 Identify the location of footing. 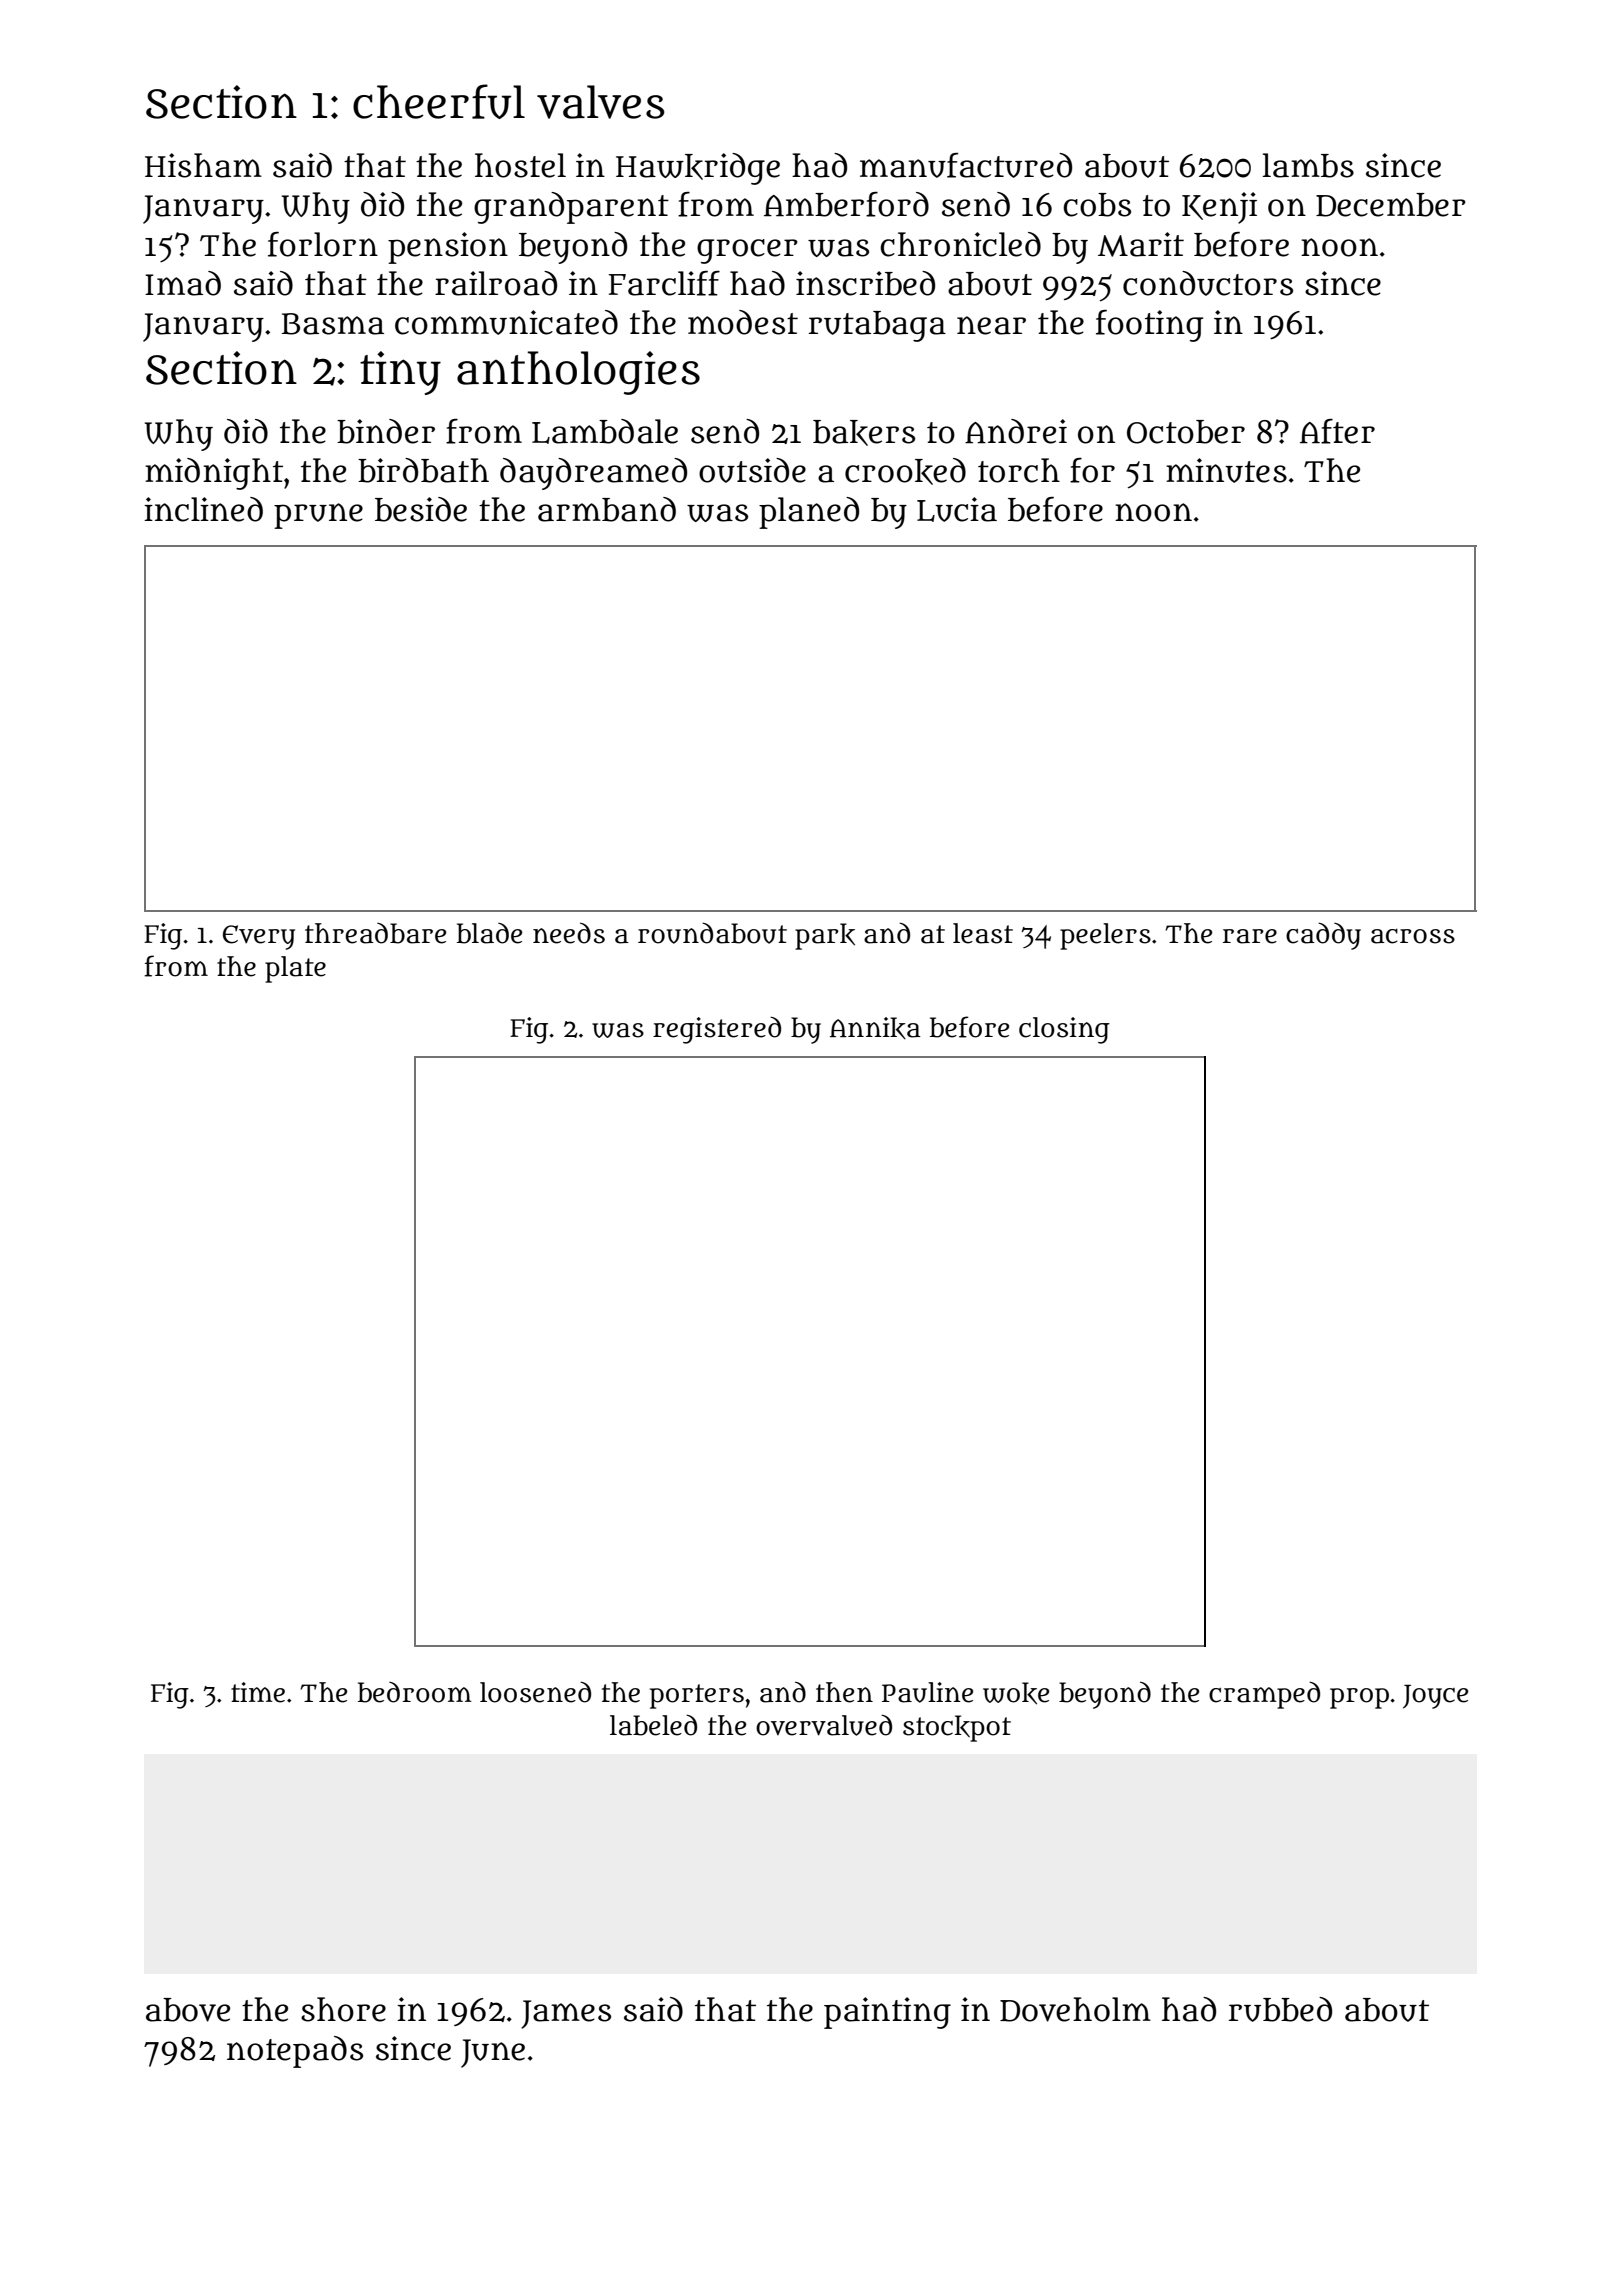
(1149, 326).
